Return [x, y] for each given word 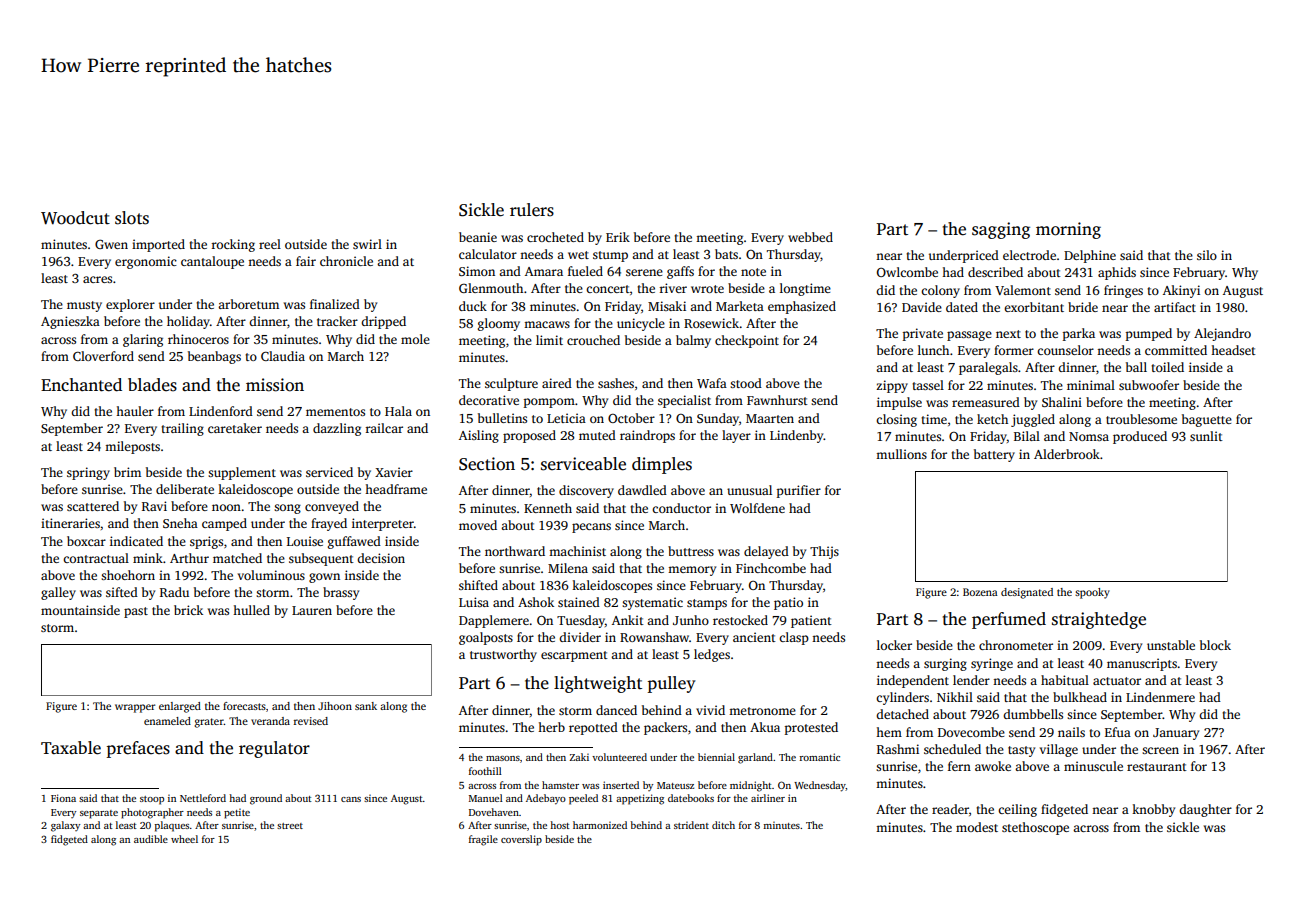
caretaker [235, 428]
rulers [532, 210]
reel [270, 244]
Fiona [63, 798]
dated [962, 307]
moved [478, 525]
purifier [799, 491]
